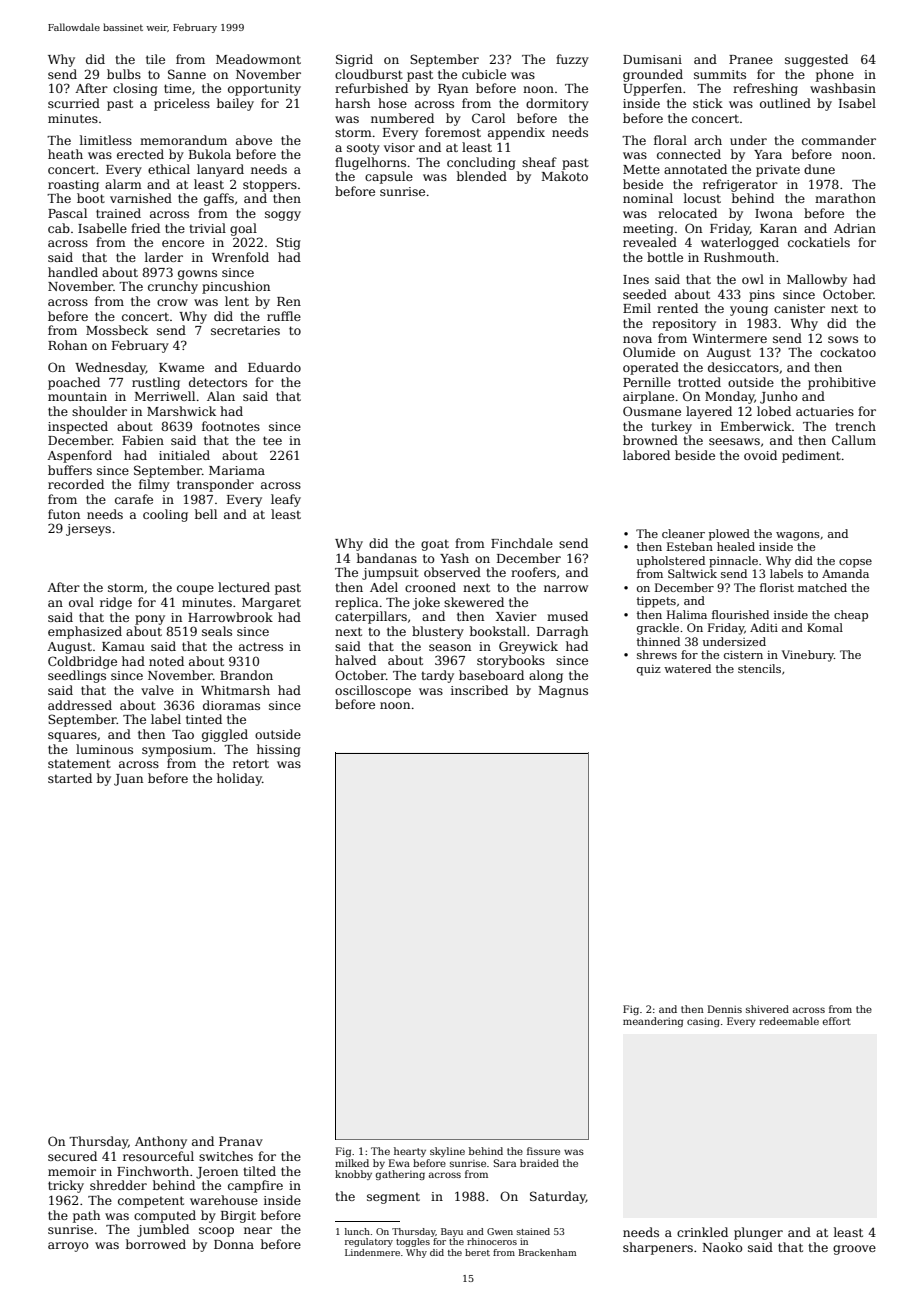  Describe the element at coordinates (854, 1250) in the screenshot. I see `groove` at that location.
